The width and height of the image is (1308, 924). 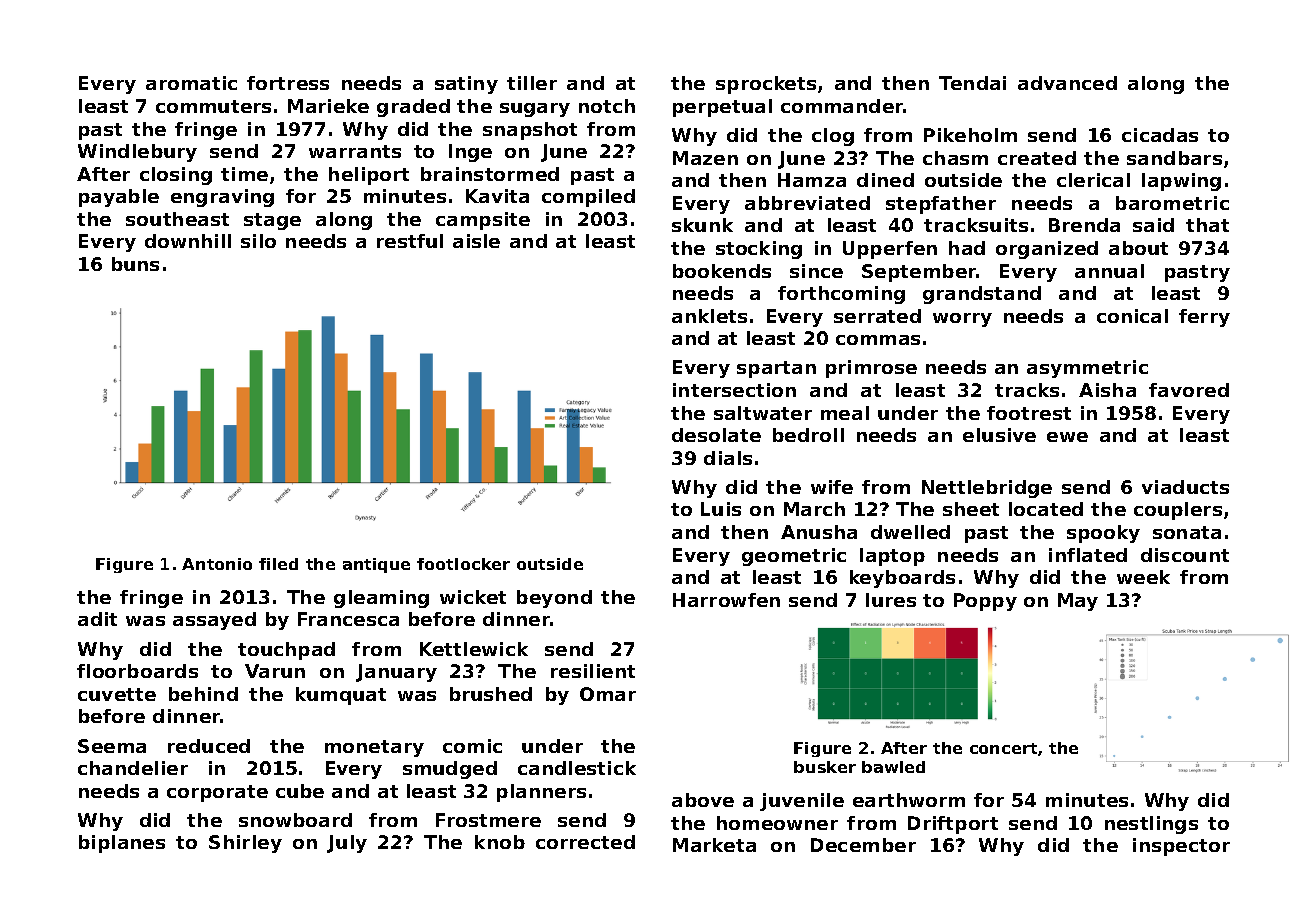 What do you see at coordinates (891, 600) in the image?
I see `lures` at bounding box center [891, 600].
